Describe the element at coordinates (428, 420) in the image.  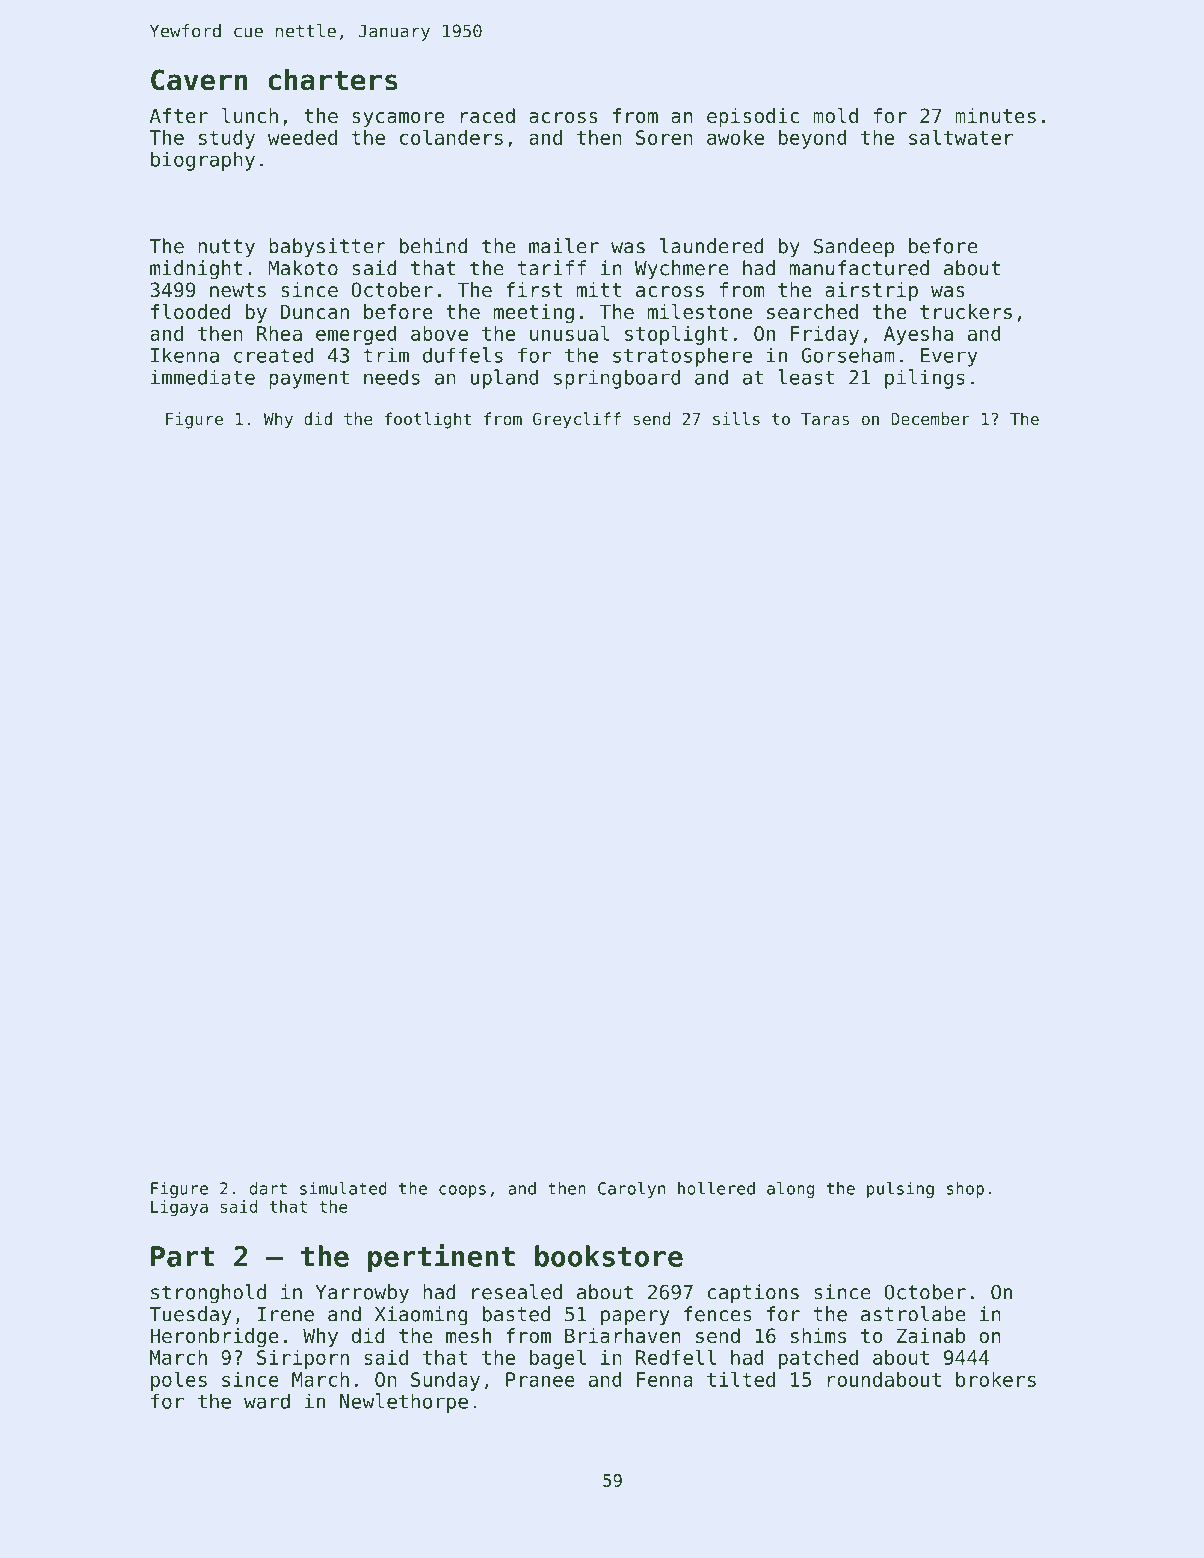
I see `footlight` at that location.
